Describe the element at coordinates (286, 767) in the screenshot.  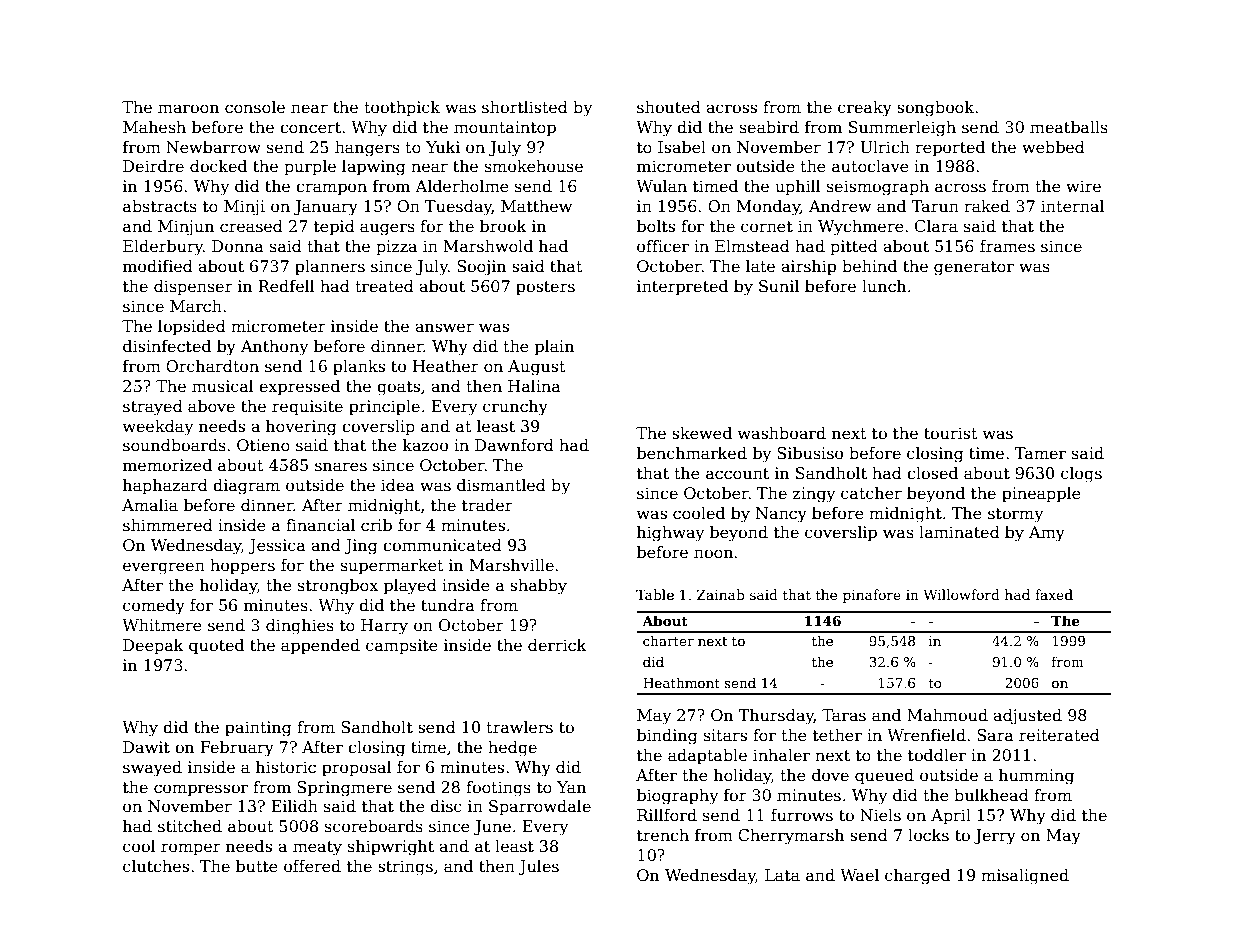
I see `historic` at that location.
